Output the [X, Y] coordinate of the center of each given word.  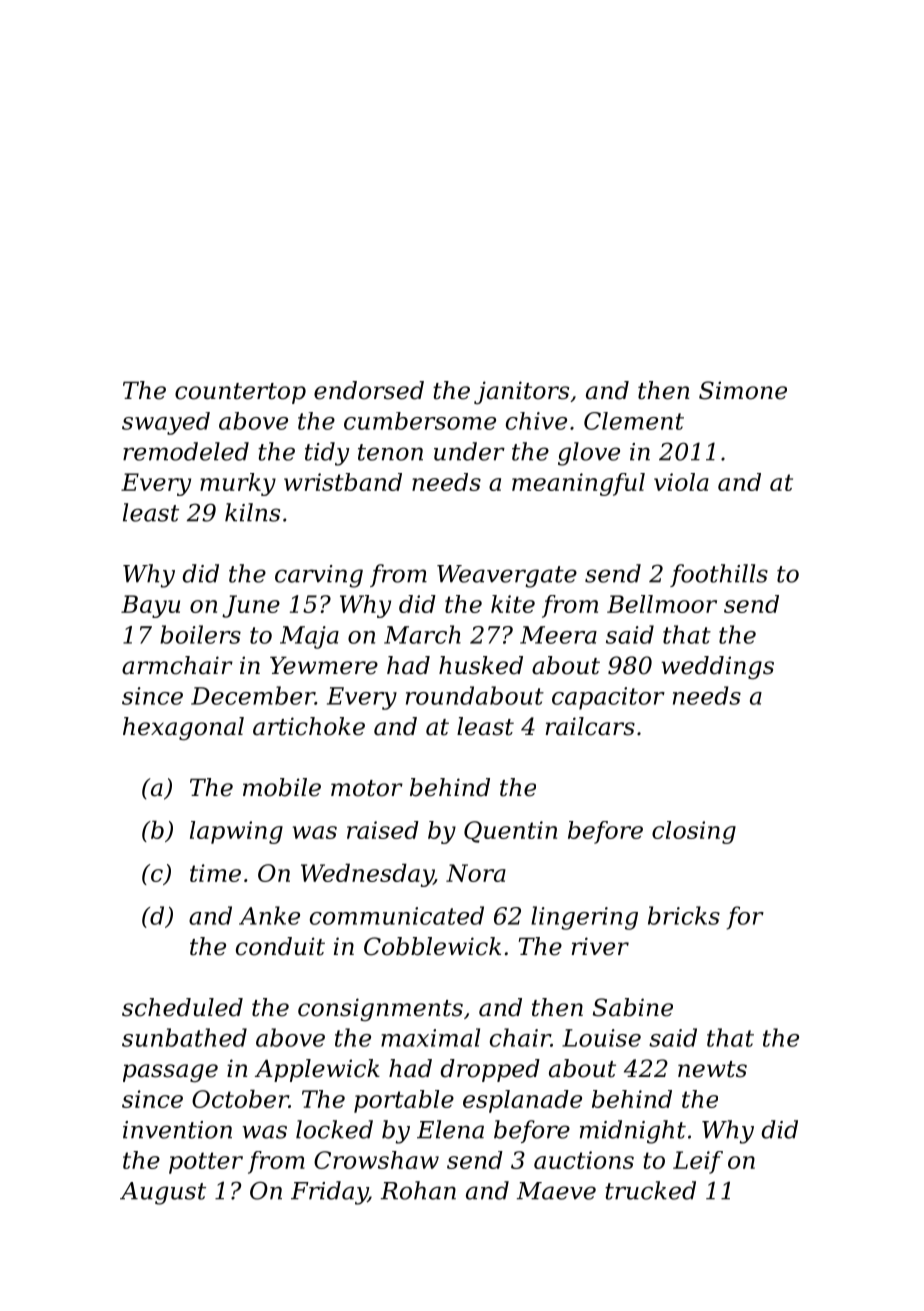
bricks [684, 915]
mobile [282, 787]
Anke [269, 915]
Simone [743, 390]
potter [206, 1163]
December [253, 695]
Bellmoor [662, 604]
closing [694, 832]
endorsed [369, 390]
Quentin [510, 832]
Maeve [556, 1191]
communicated [397, 915]
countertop [240, 393]
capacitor [608, 698]
